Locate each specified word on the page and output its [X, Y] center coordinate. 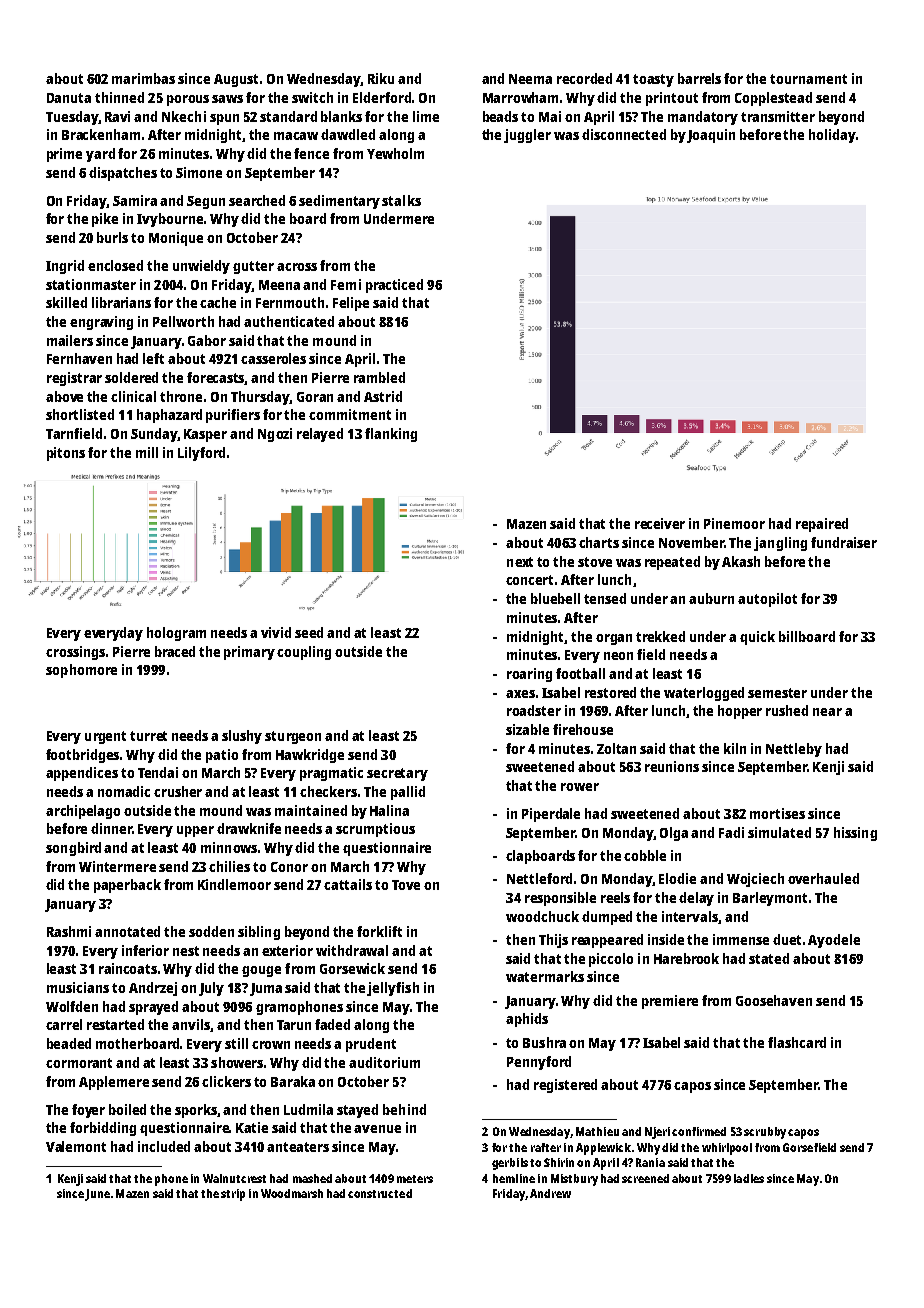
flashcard [797, 1042]
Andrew [550, 1193]
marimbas [143, 78]
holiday [832, 136]
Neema [530, 79]
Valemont [76, 1146]
